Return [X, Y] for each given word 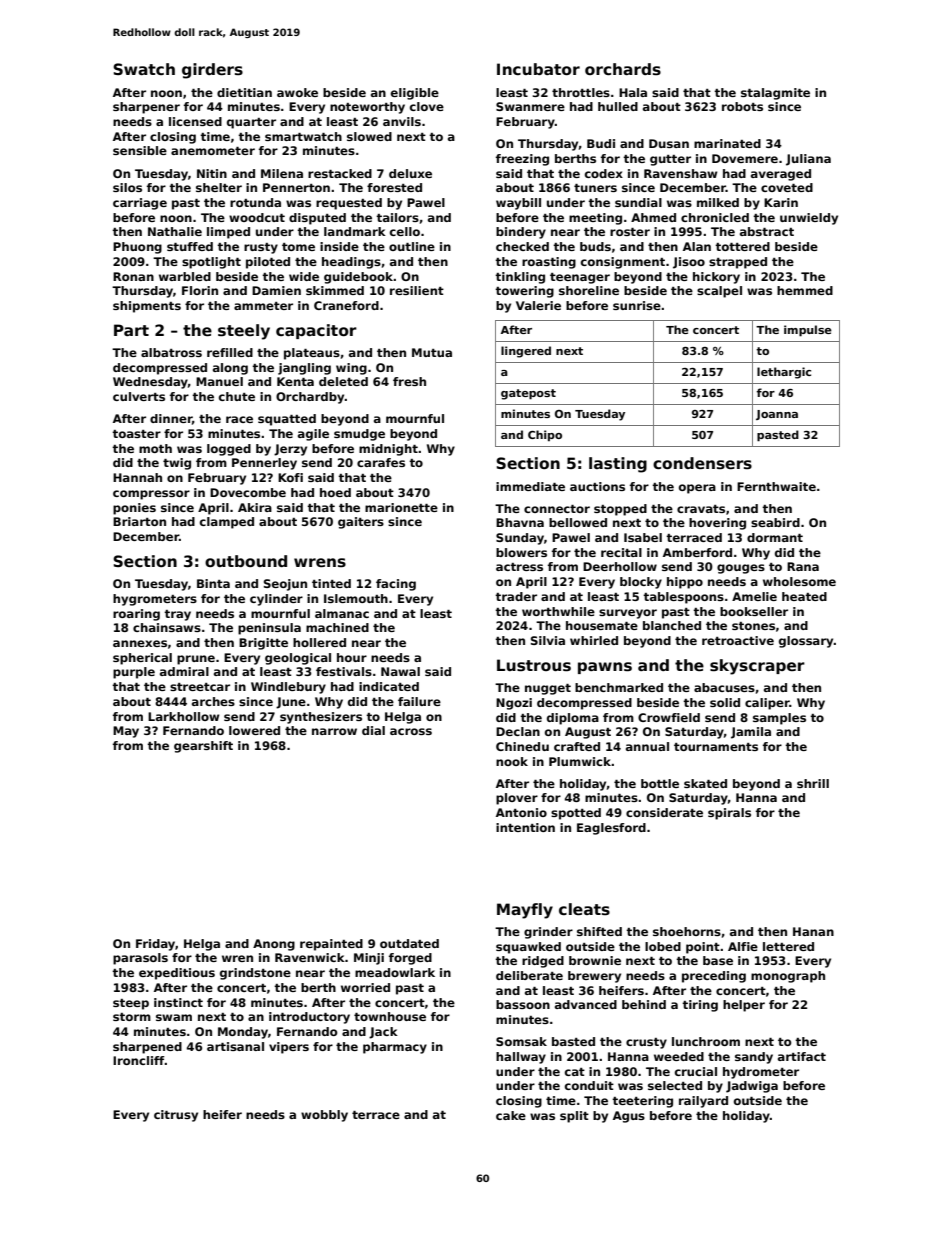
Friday [155, 945]
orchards [623, 69]
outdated [409, 943]
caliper [767, 704]
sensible [140, 150]
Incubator [538, 69]
